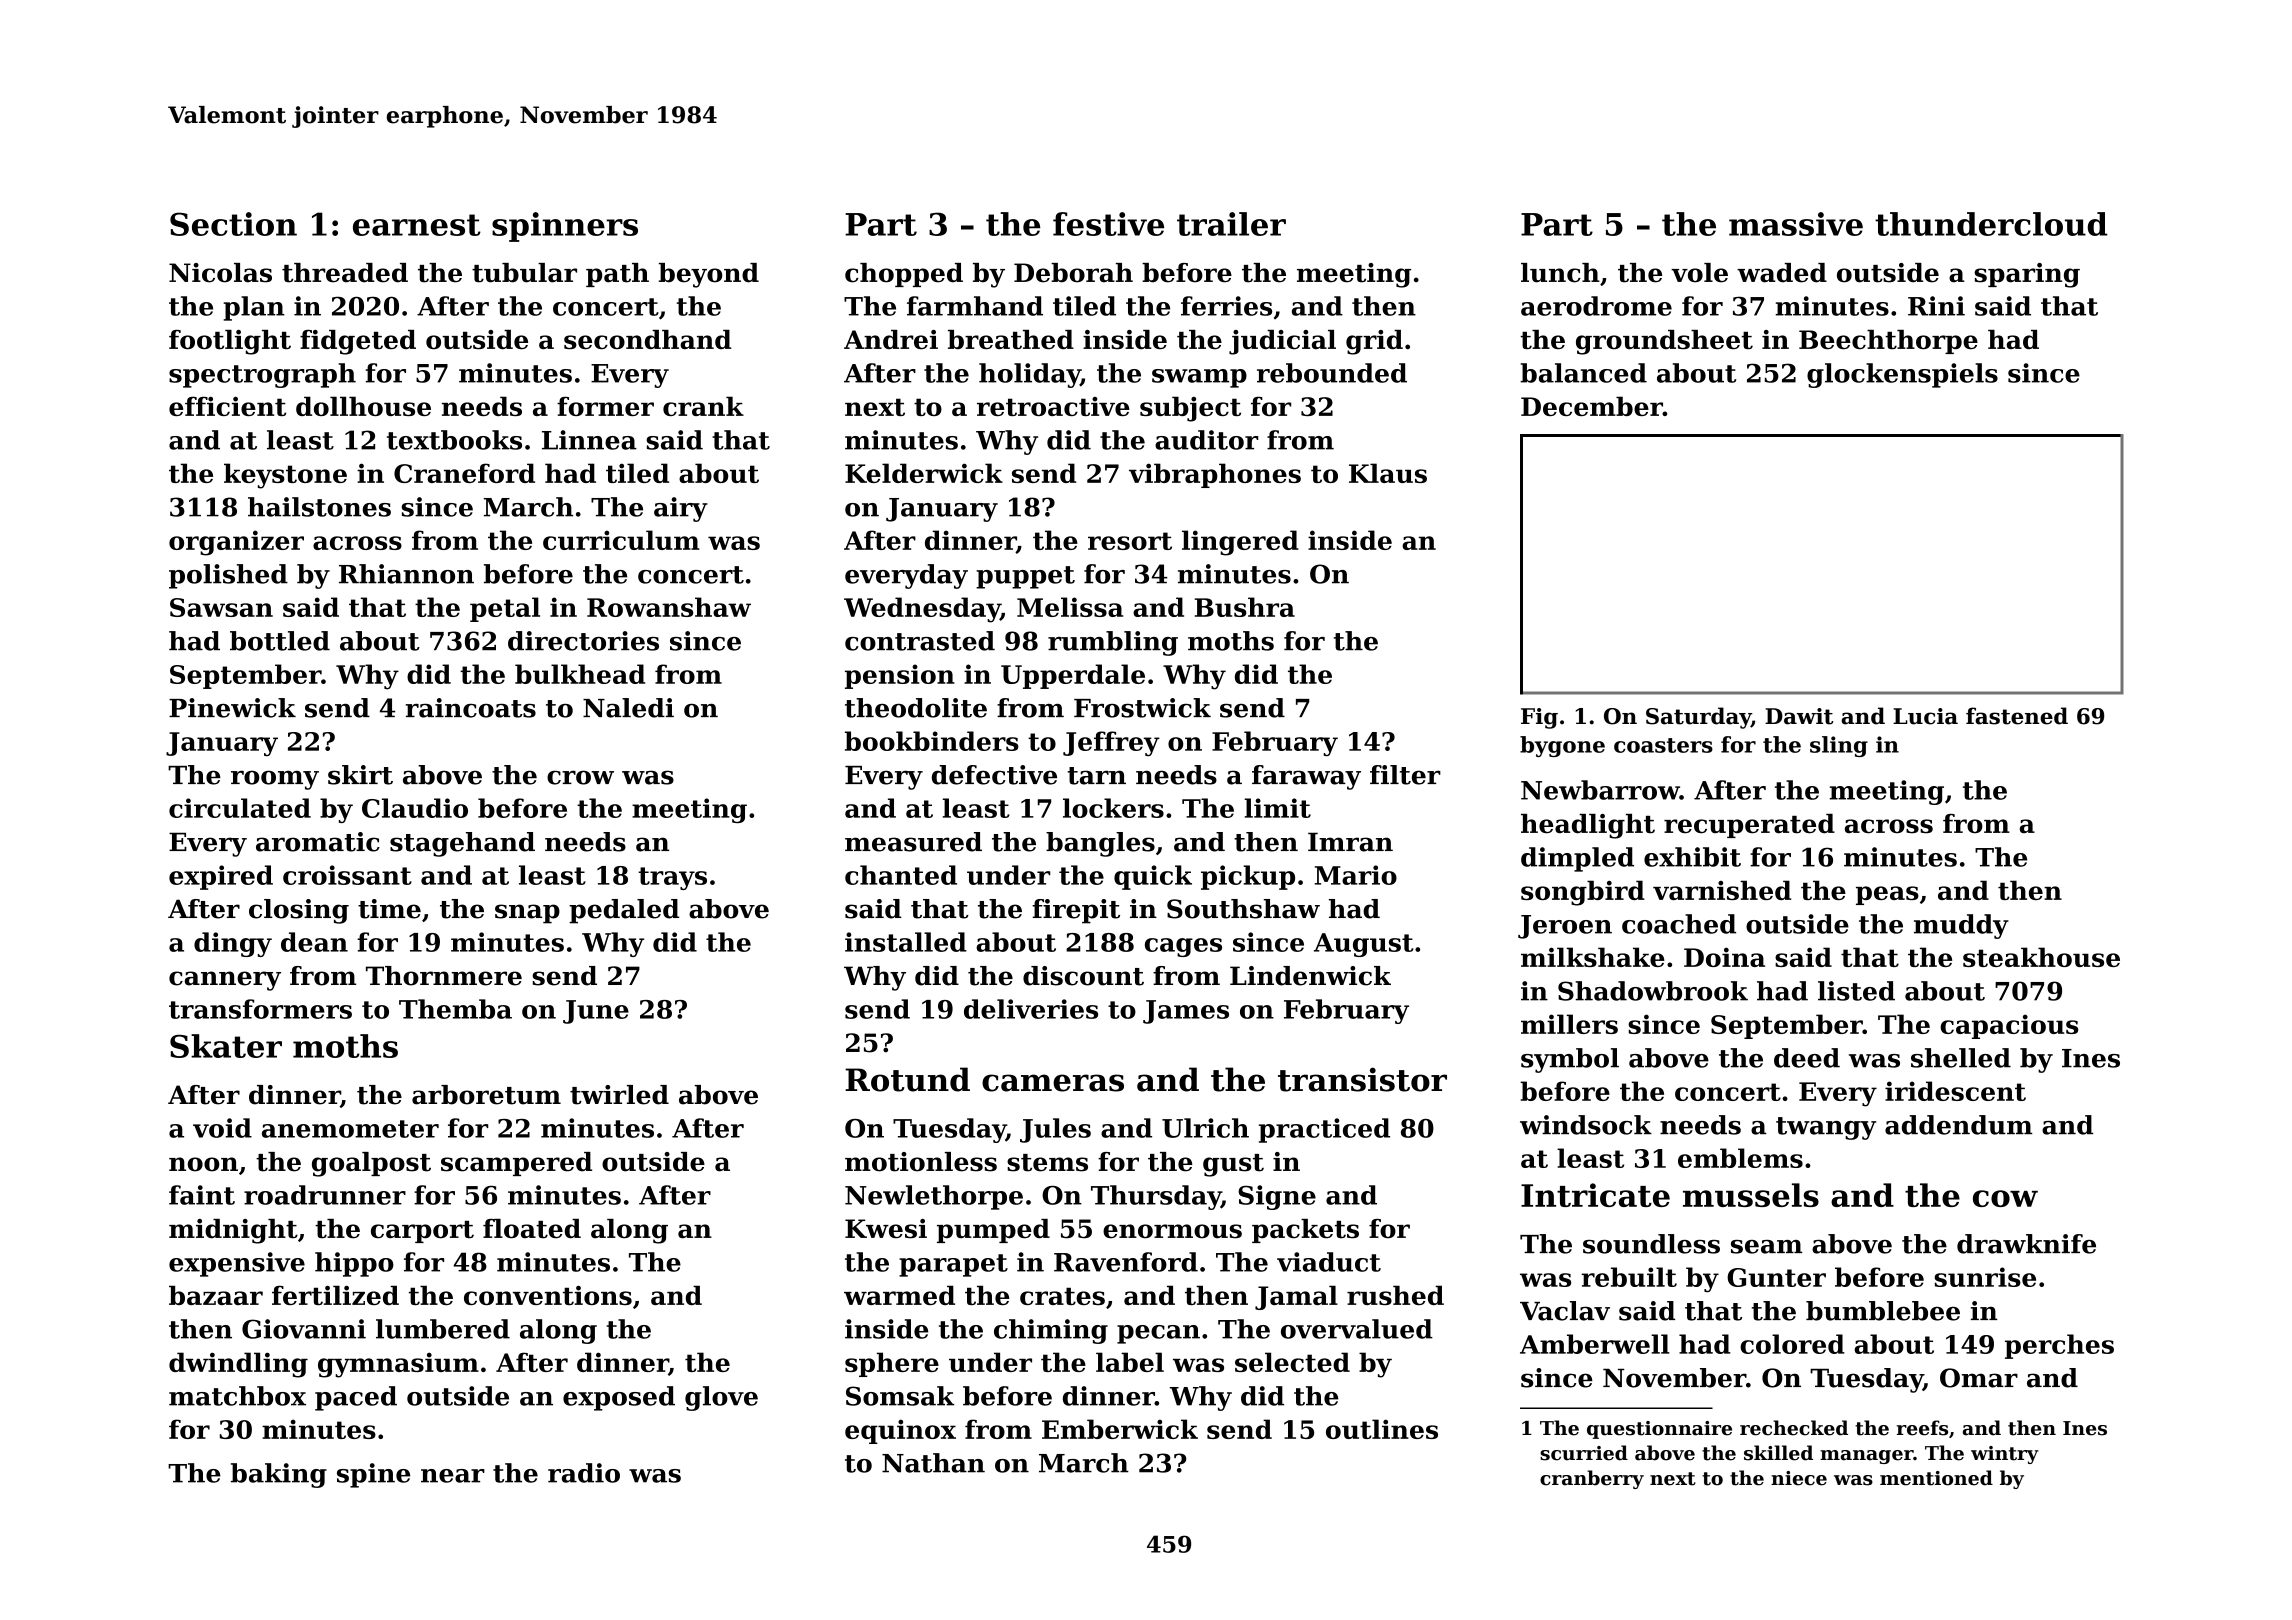  Describe the element at coordinates (1663, 745) in the screenshot. I see `coasters` at that location.
